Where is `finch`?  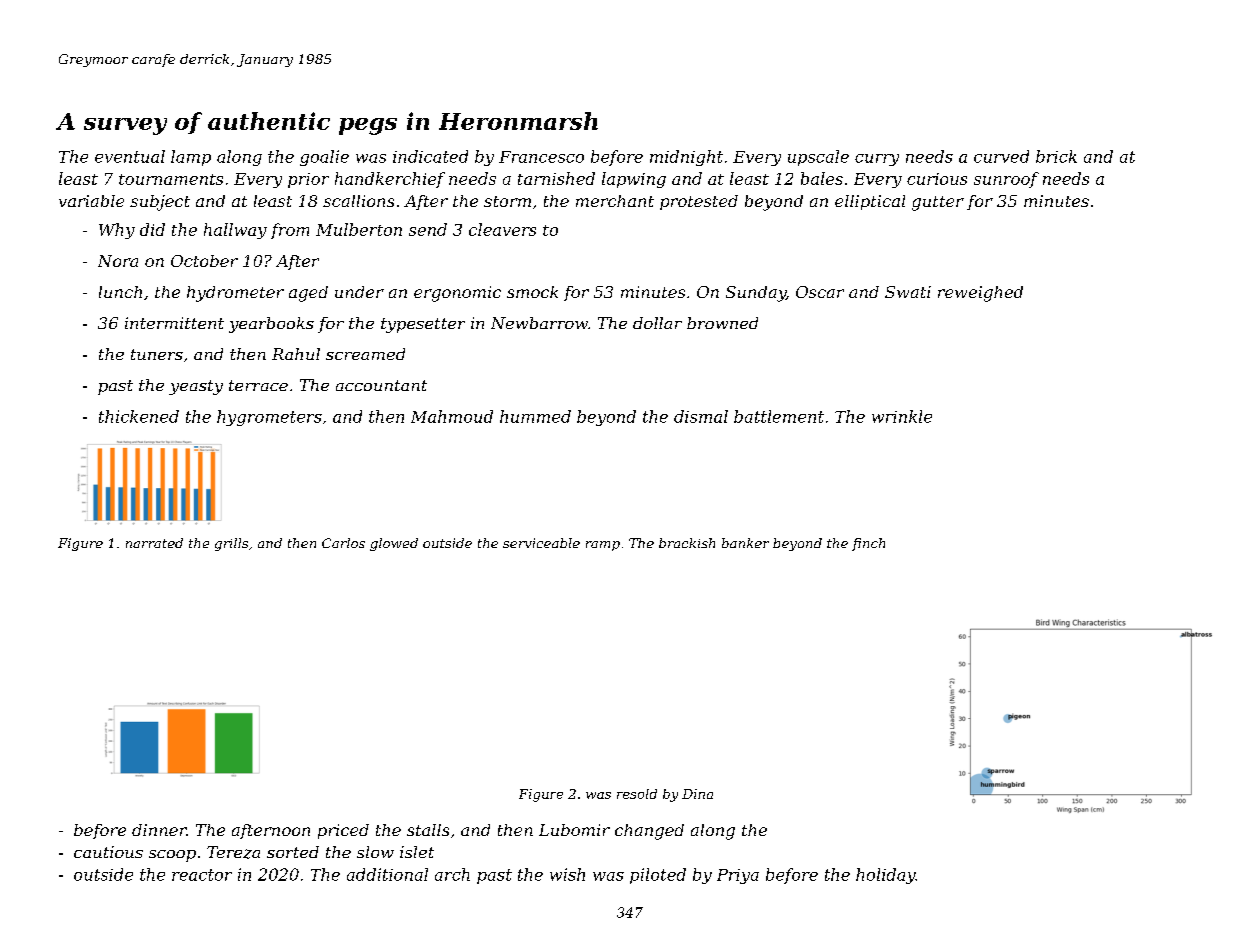
finch is located at coordinates (868, 544).
